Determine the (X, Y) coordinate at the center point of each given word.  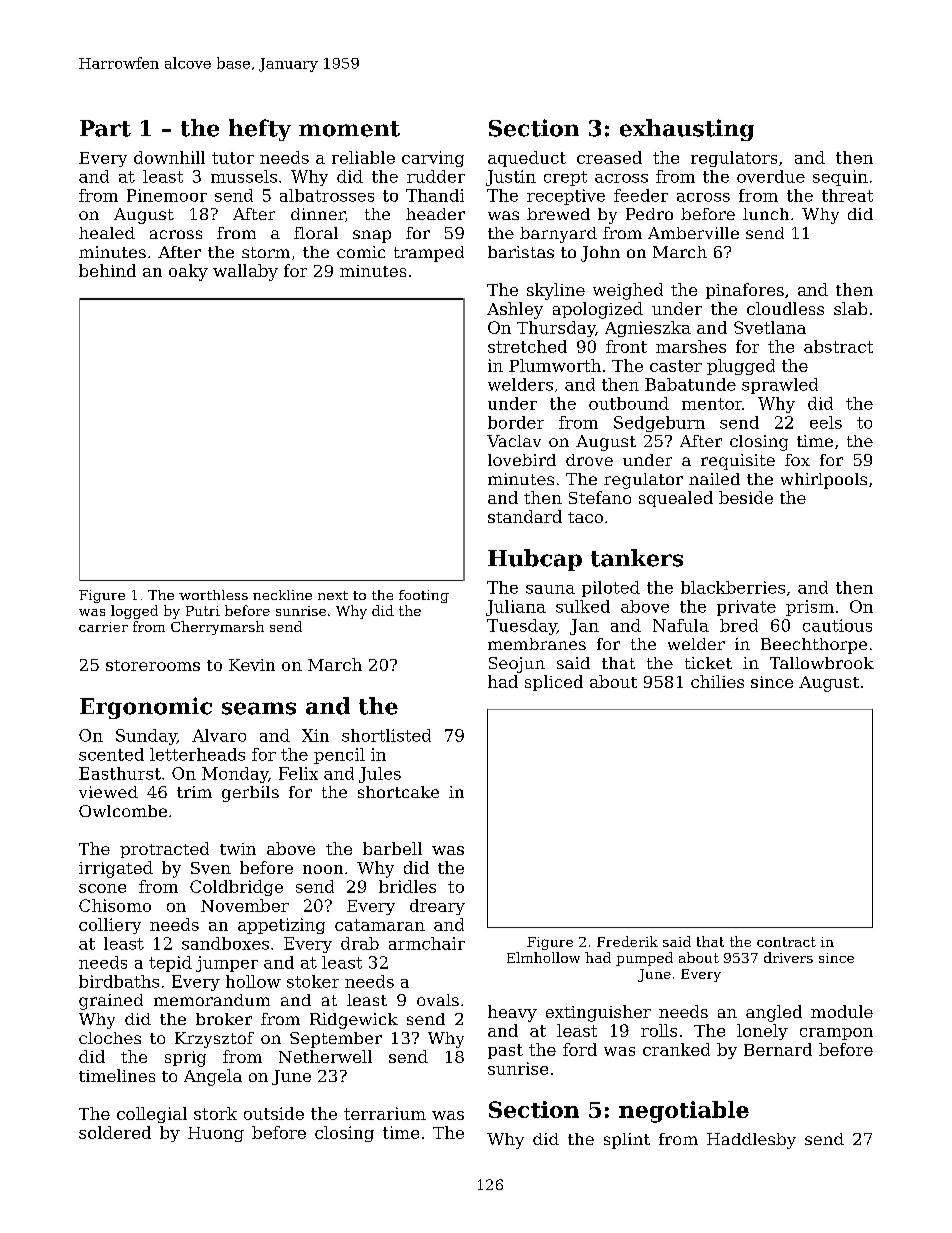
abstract (838, 346)
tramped (429, 254)
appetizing (281, 926)
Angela (213, 1077)
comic (361, 252)
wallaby (245, 272)
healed (107, 233)
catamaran (380, 925)
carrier (103, 627)
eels (826, 422)
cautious (837, 625)
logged (134, 612)
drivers (788, 957)
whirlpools (824, 481)
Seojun (517, 665)
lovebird (522, 460)
